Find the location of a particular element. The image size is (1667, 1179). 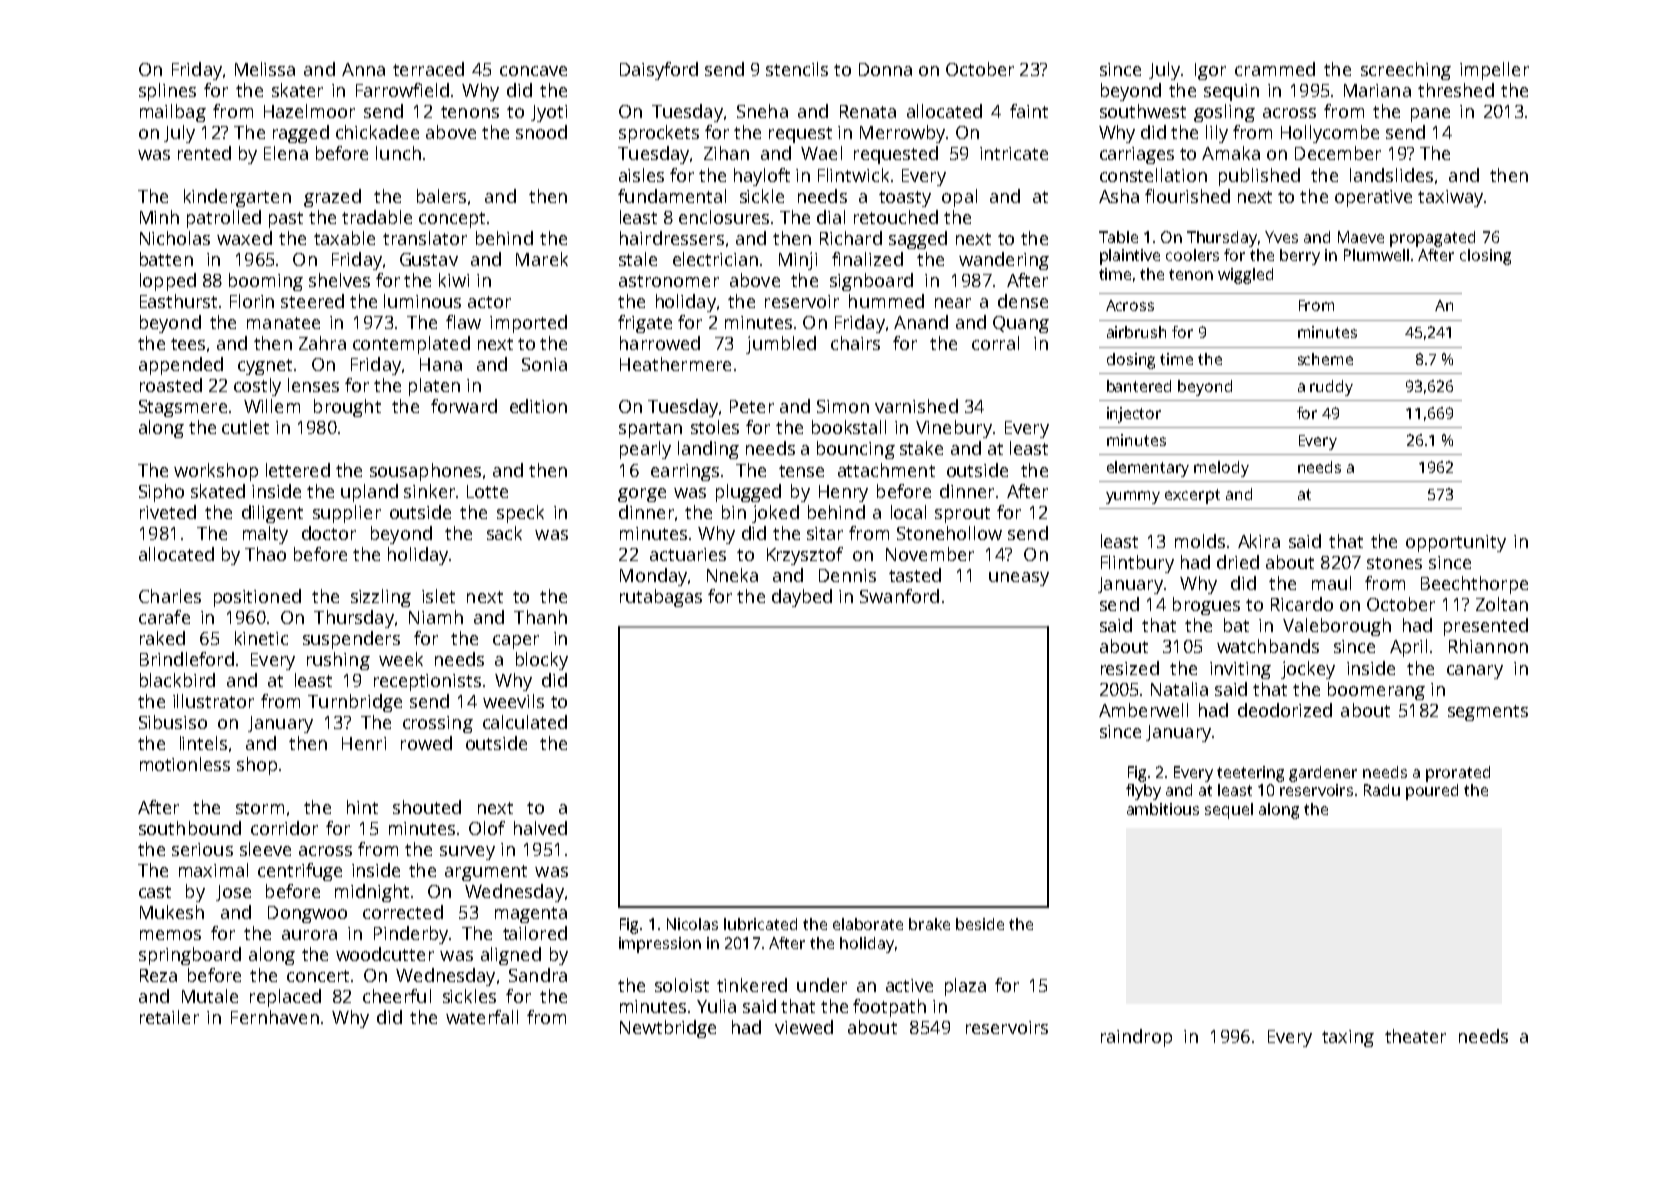

carafe is located at coordinates (164, 617).
